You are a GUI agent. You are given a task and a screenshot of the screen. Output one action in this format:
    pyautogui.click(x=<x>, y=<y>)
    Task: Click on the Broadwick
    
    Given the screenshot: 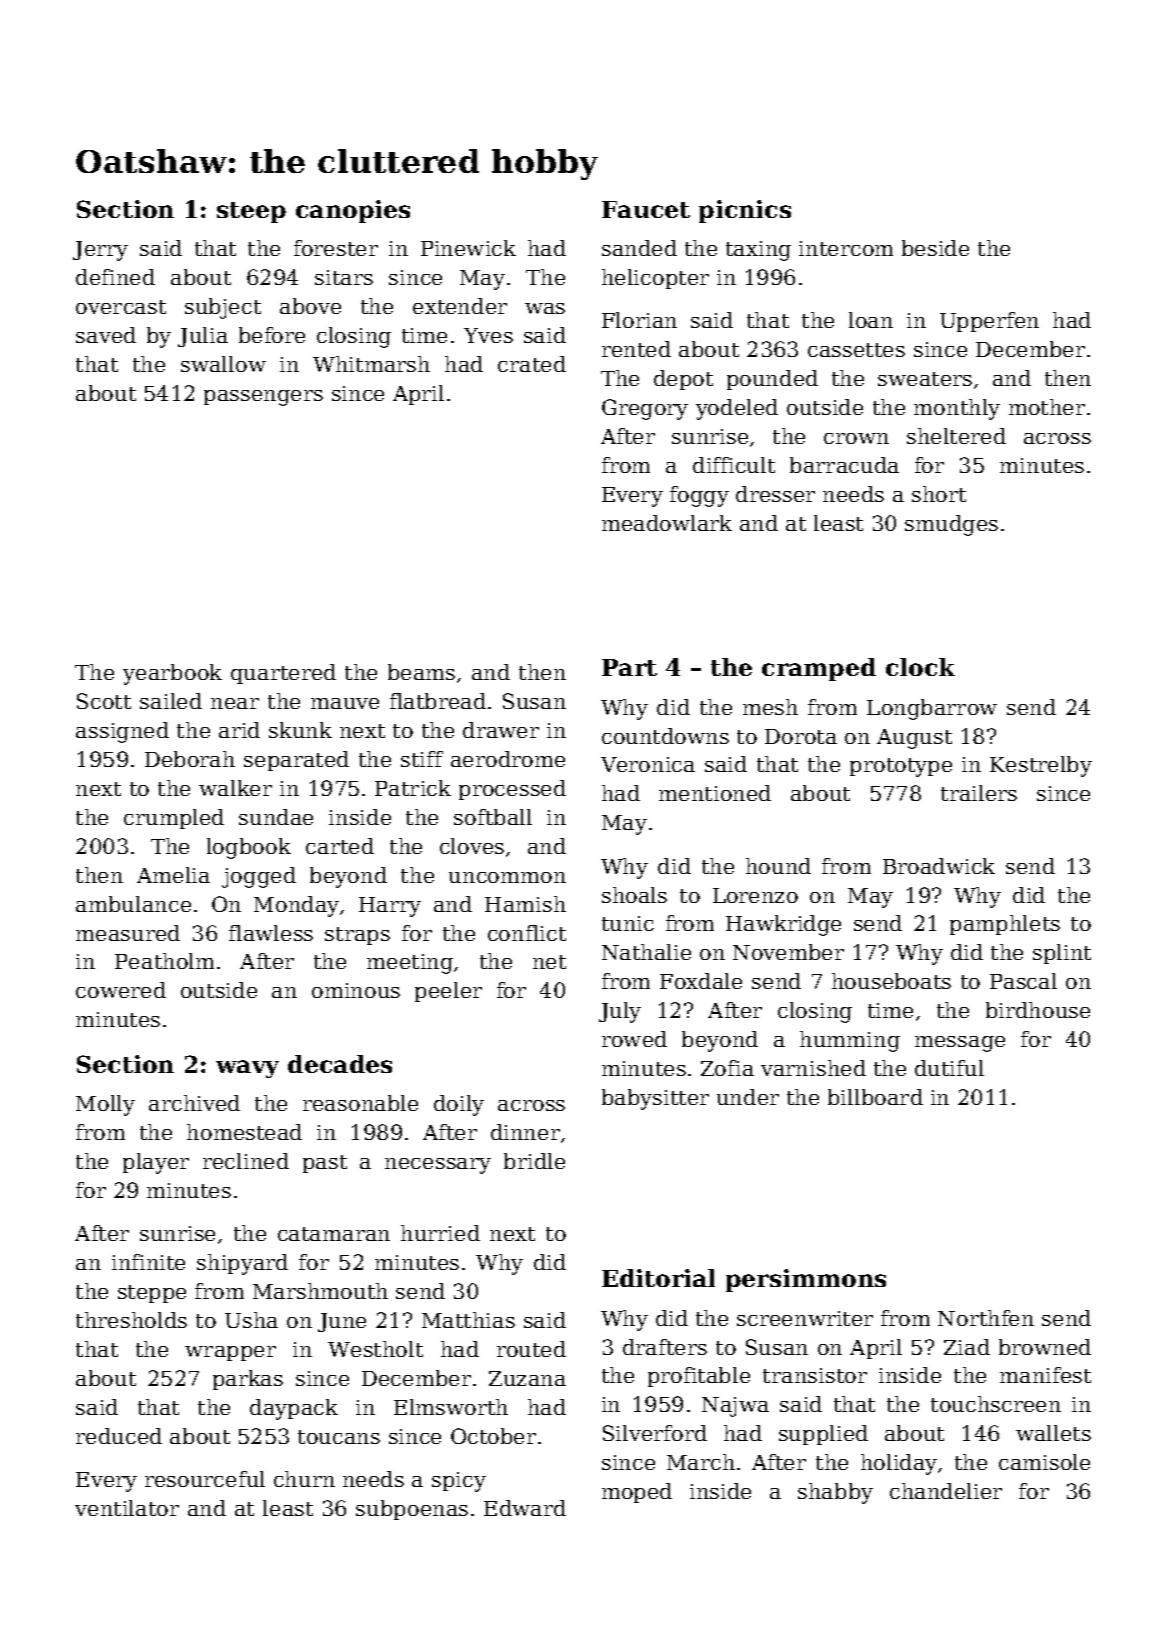 What is the action you would take?
    pyautogui.click(x=939, y=866)
